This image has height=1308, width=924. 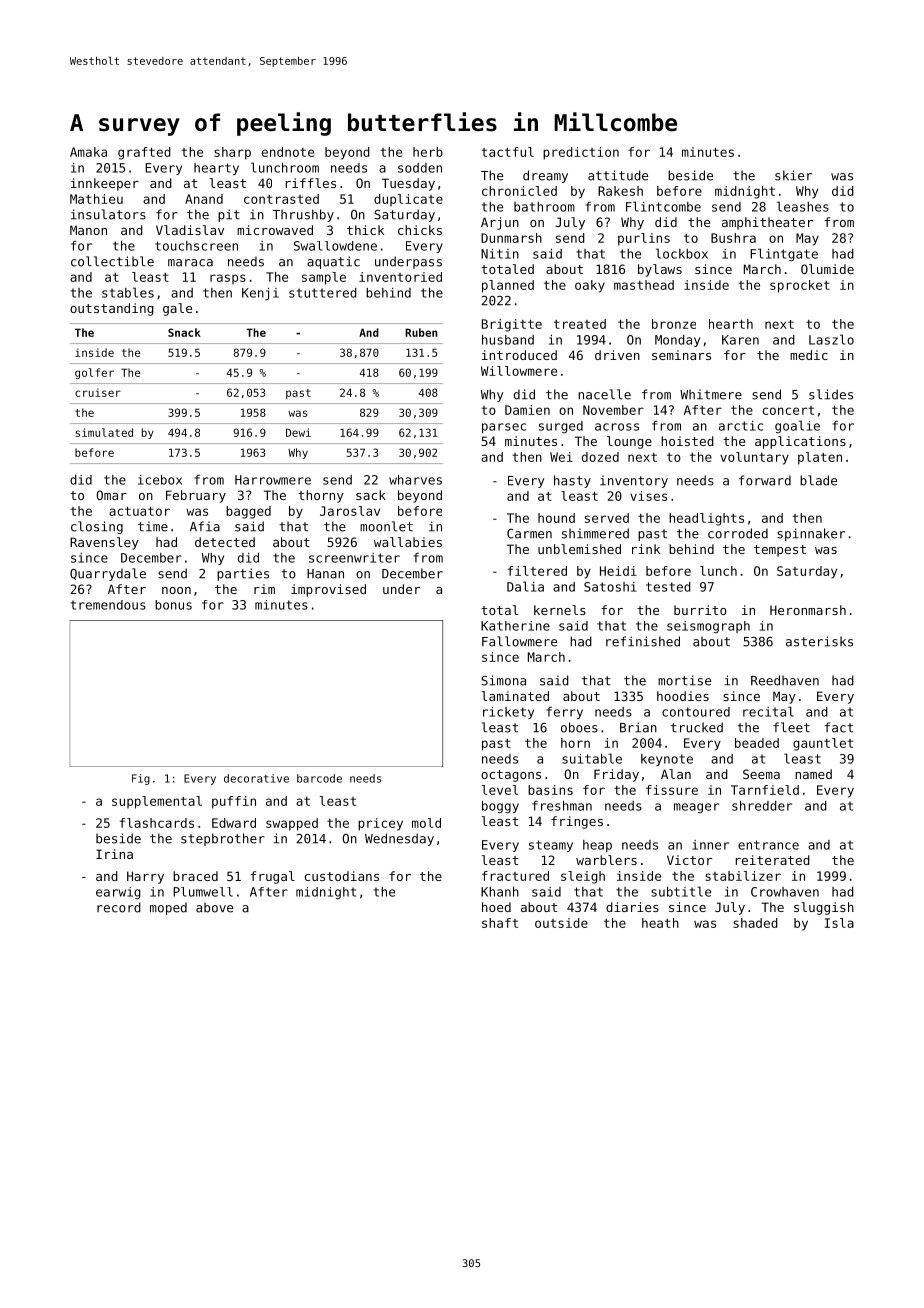 I want to click on gauntlet, so click(x=823, y=744).
